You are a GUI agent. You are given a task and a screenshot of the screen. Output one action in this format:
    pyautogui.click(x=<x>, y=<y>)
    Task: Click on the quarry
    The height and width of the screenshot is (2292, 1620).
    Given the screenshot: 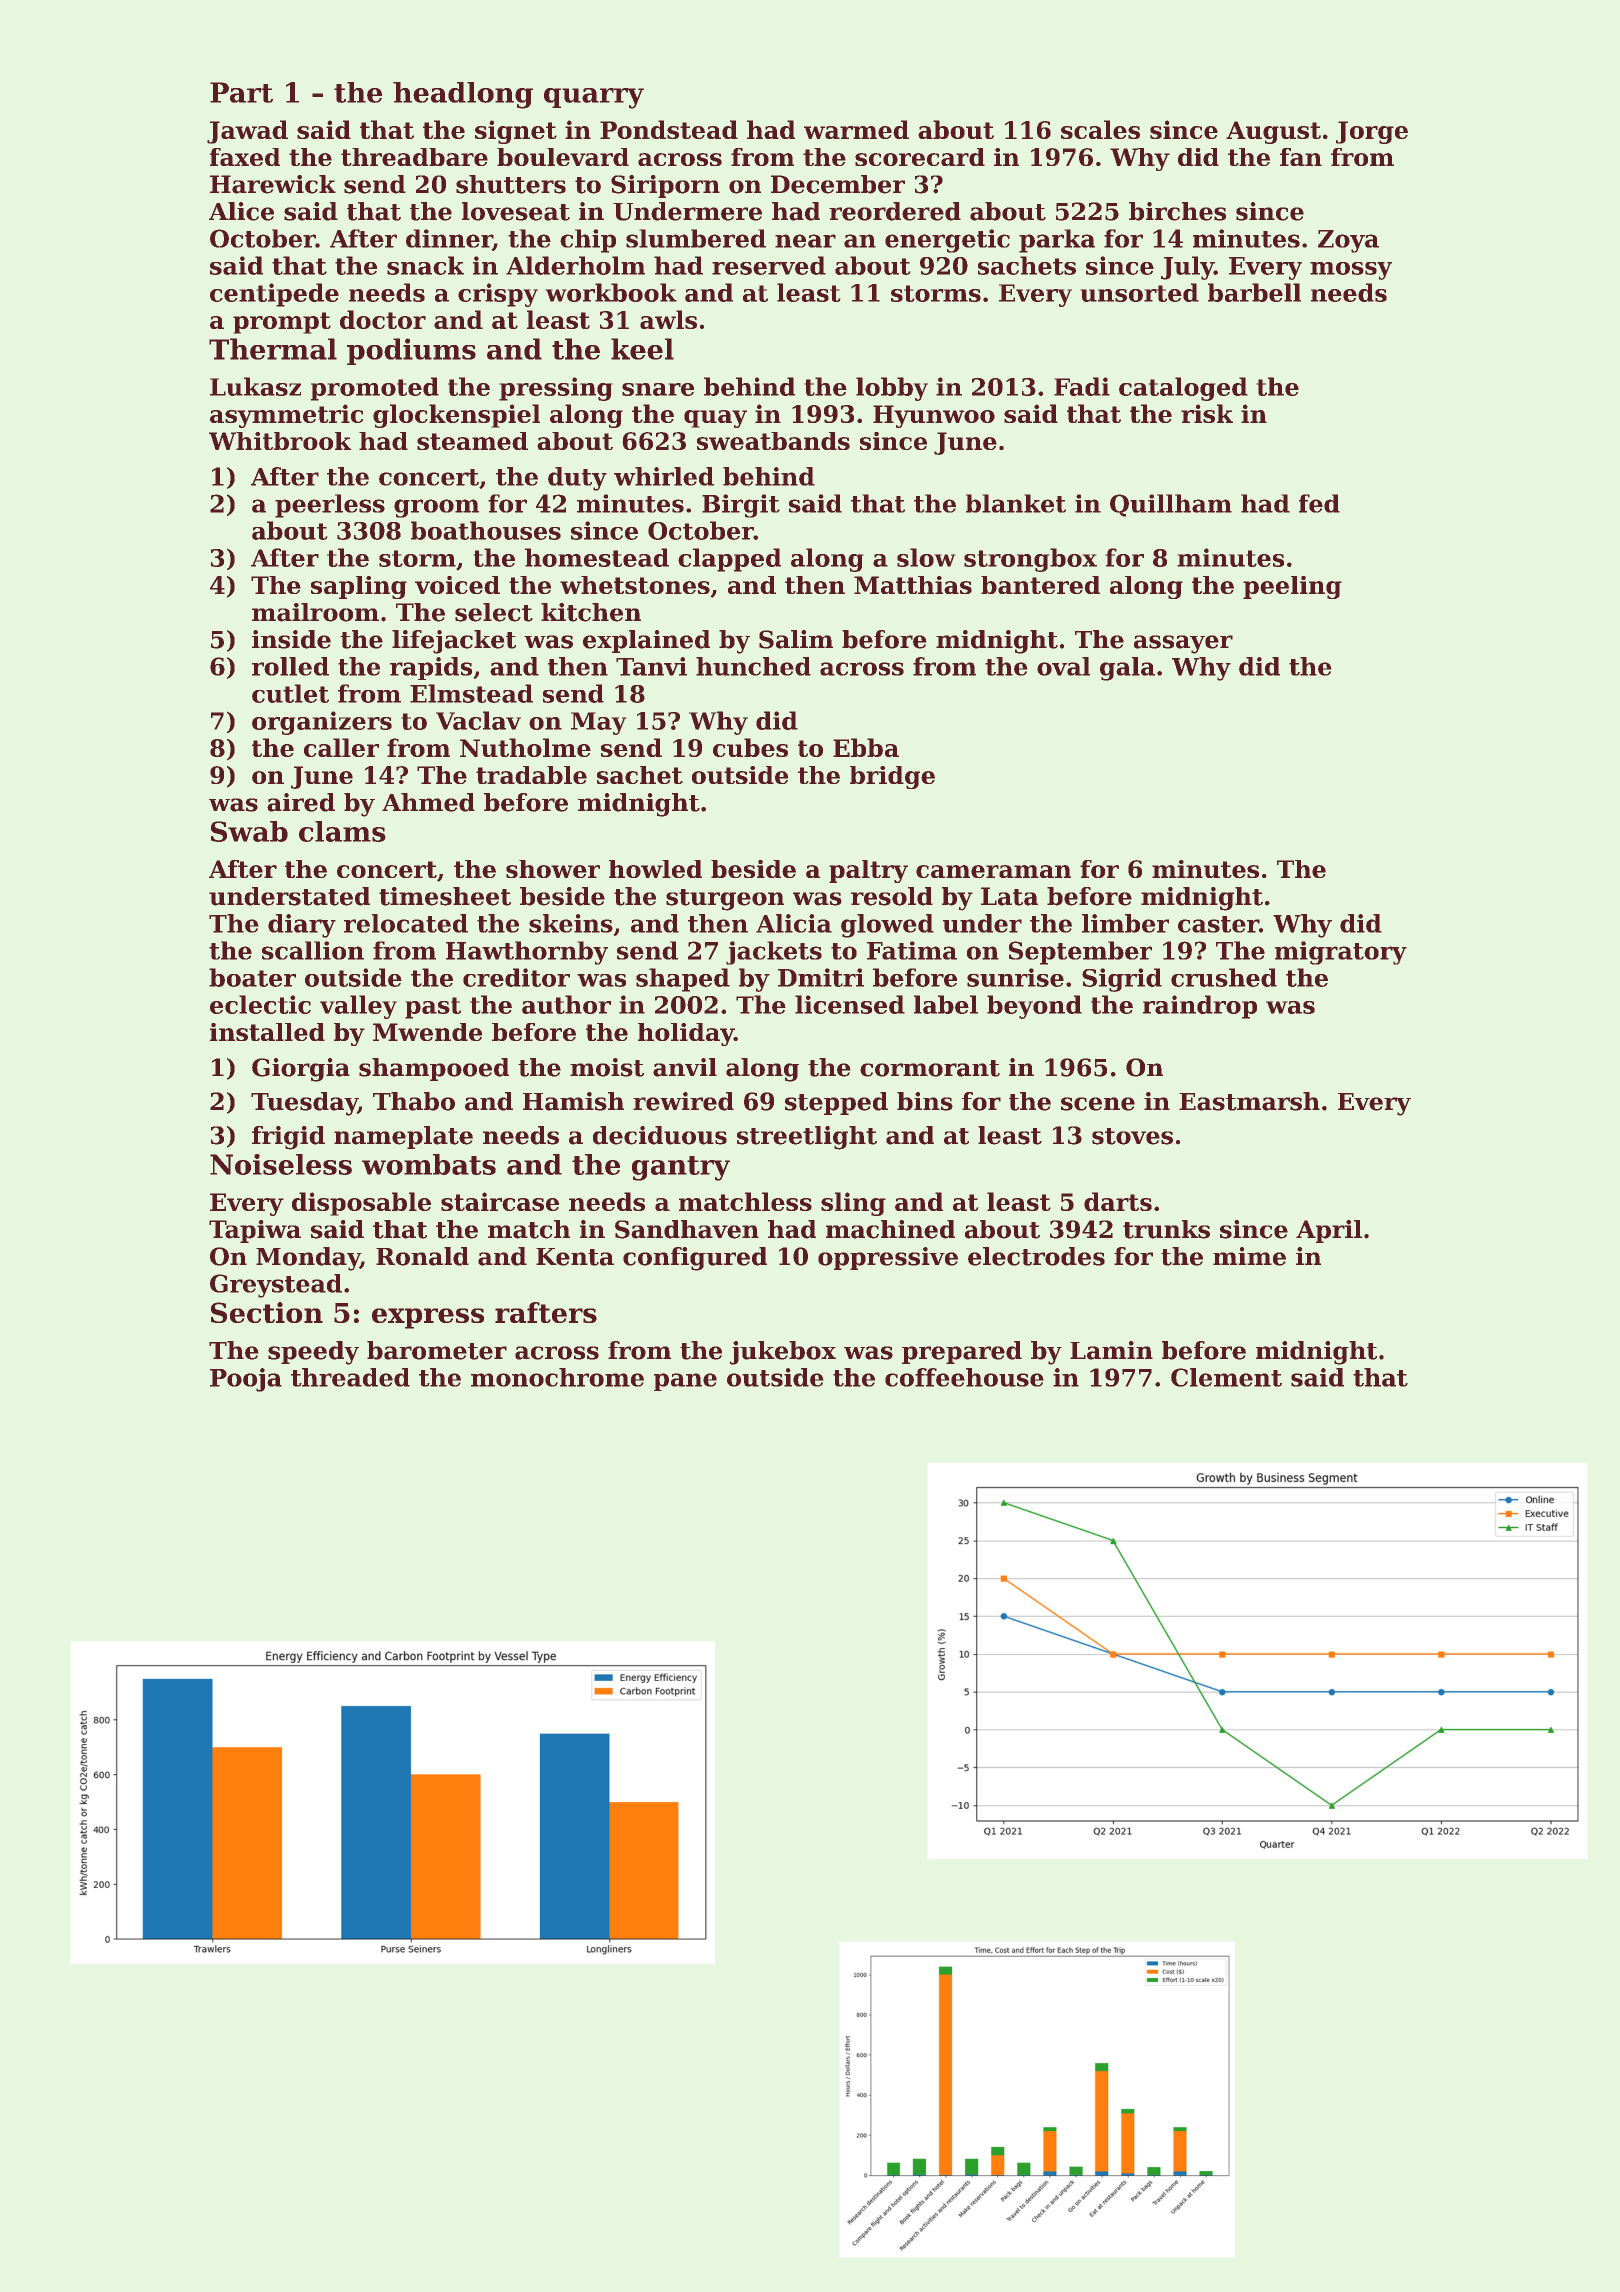 What is the action you would take?
    pyautogui.click(x=594, y=98)
